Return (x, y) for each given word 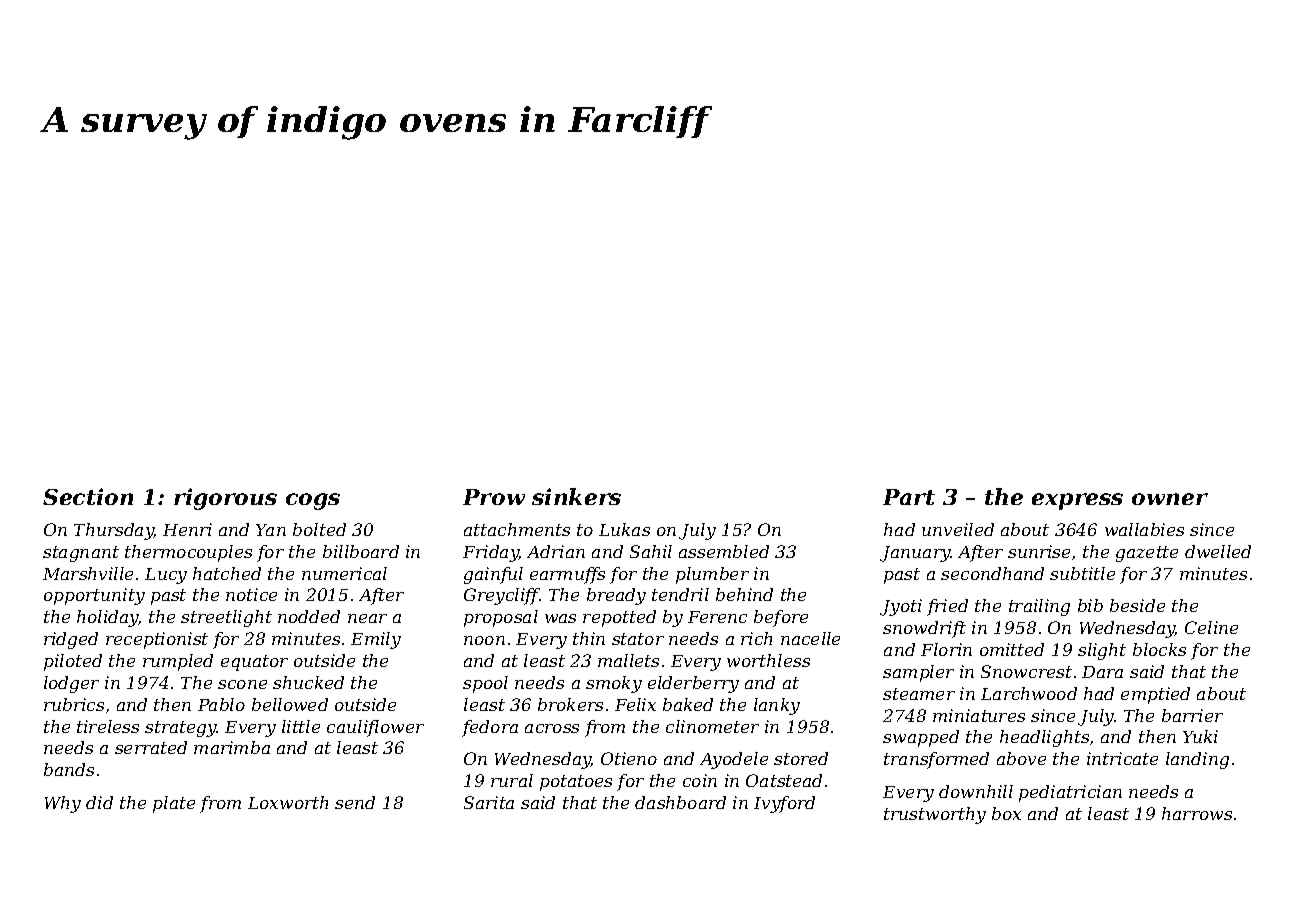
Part (909, 497)
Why (63, 804)
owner (1170, 499)
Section (88, 496)
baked (688, 704)
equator (254, 663)
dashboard (680, 802)
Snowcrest (1026, 671)
